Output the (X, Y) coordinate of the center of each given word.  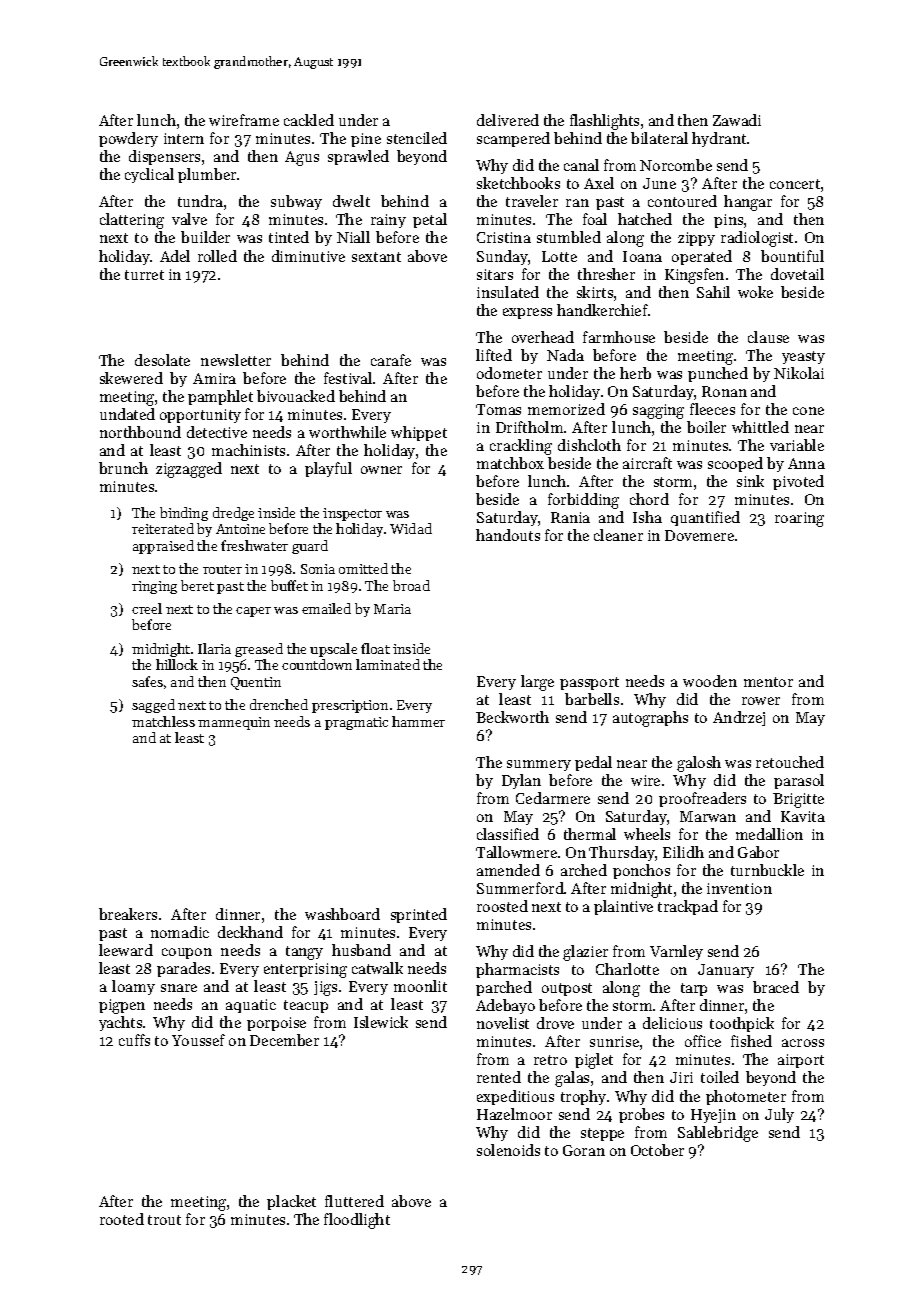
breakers (128, 914)
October (657, 1150)
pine (366, 140)
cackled (309, 120)
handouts (508, 535)
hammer (418, 721)
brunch (123, 468)
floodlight (357, 1221)
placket (291, 1202)
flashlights (604, 122)
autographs (650, 719)
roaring (799, 519)
